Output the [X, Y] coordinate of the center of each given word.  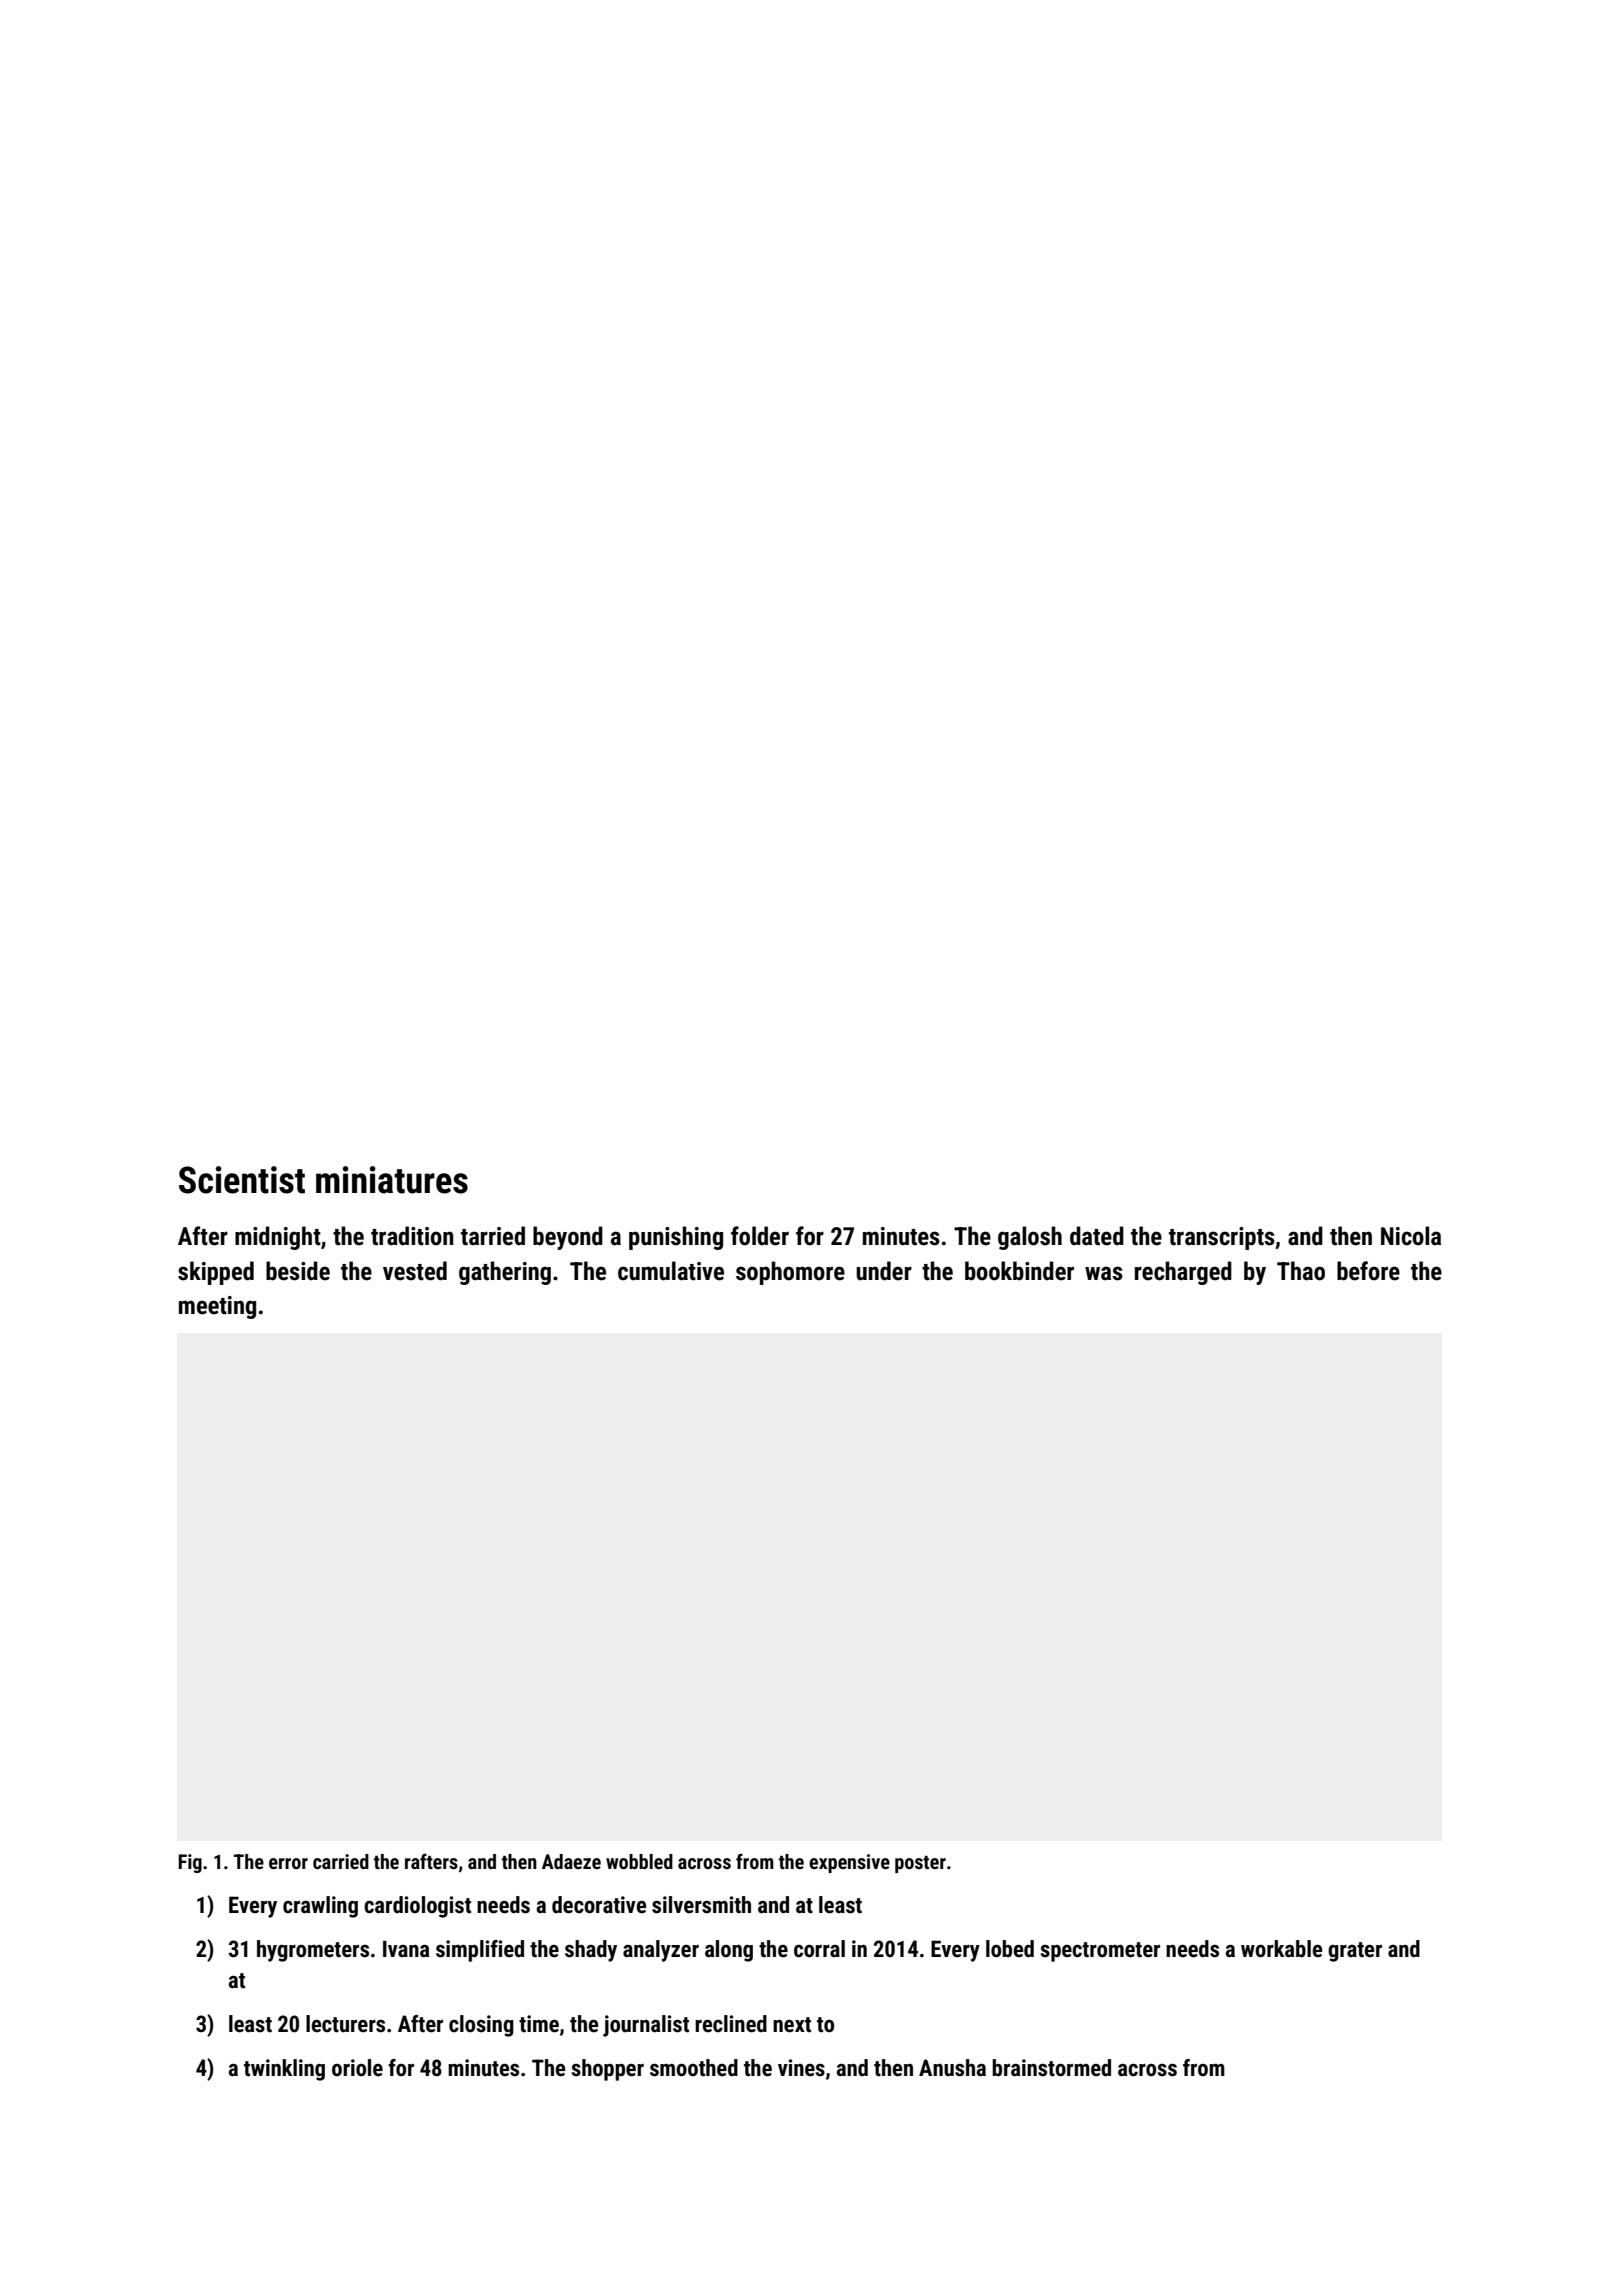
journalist [646, 2026]
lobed [1010, 1949]
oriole [357, 2068]
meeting [217, 1307]
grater [1355, 1952]
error [288, 1863]
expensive [849, 1863]
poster [920, 1864]
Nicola [1411, 1236]
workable [1281, 1949]
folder [760, 1236]
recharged [1183, 1273]
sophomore [790, 1273]
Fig [190, 1863]
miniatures [392, 1180]
